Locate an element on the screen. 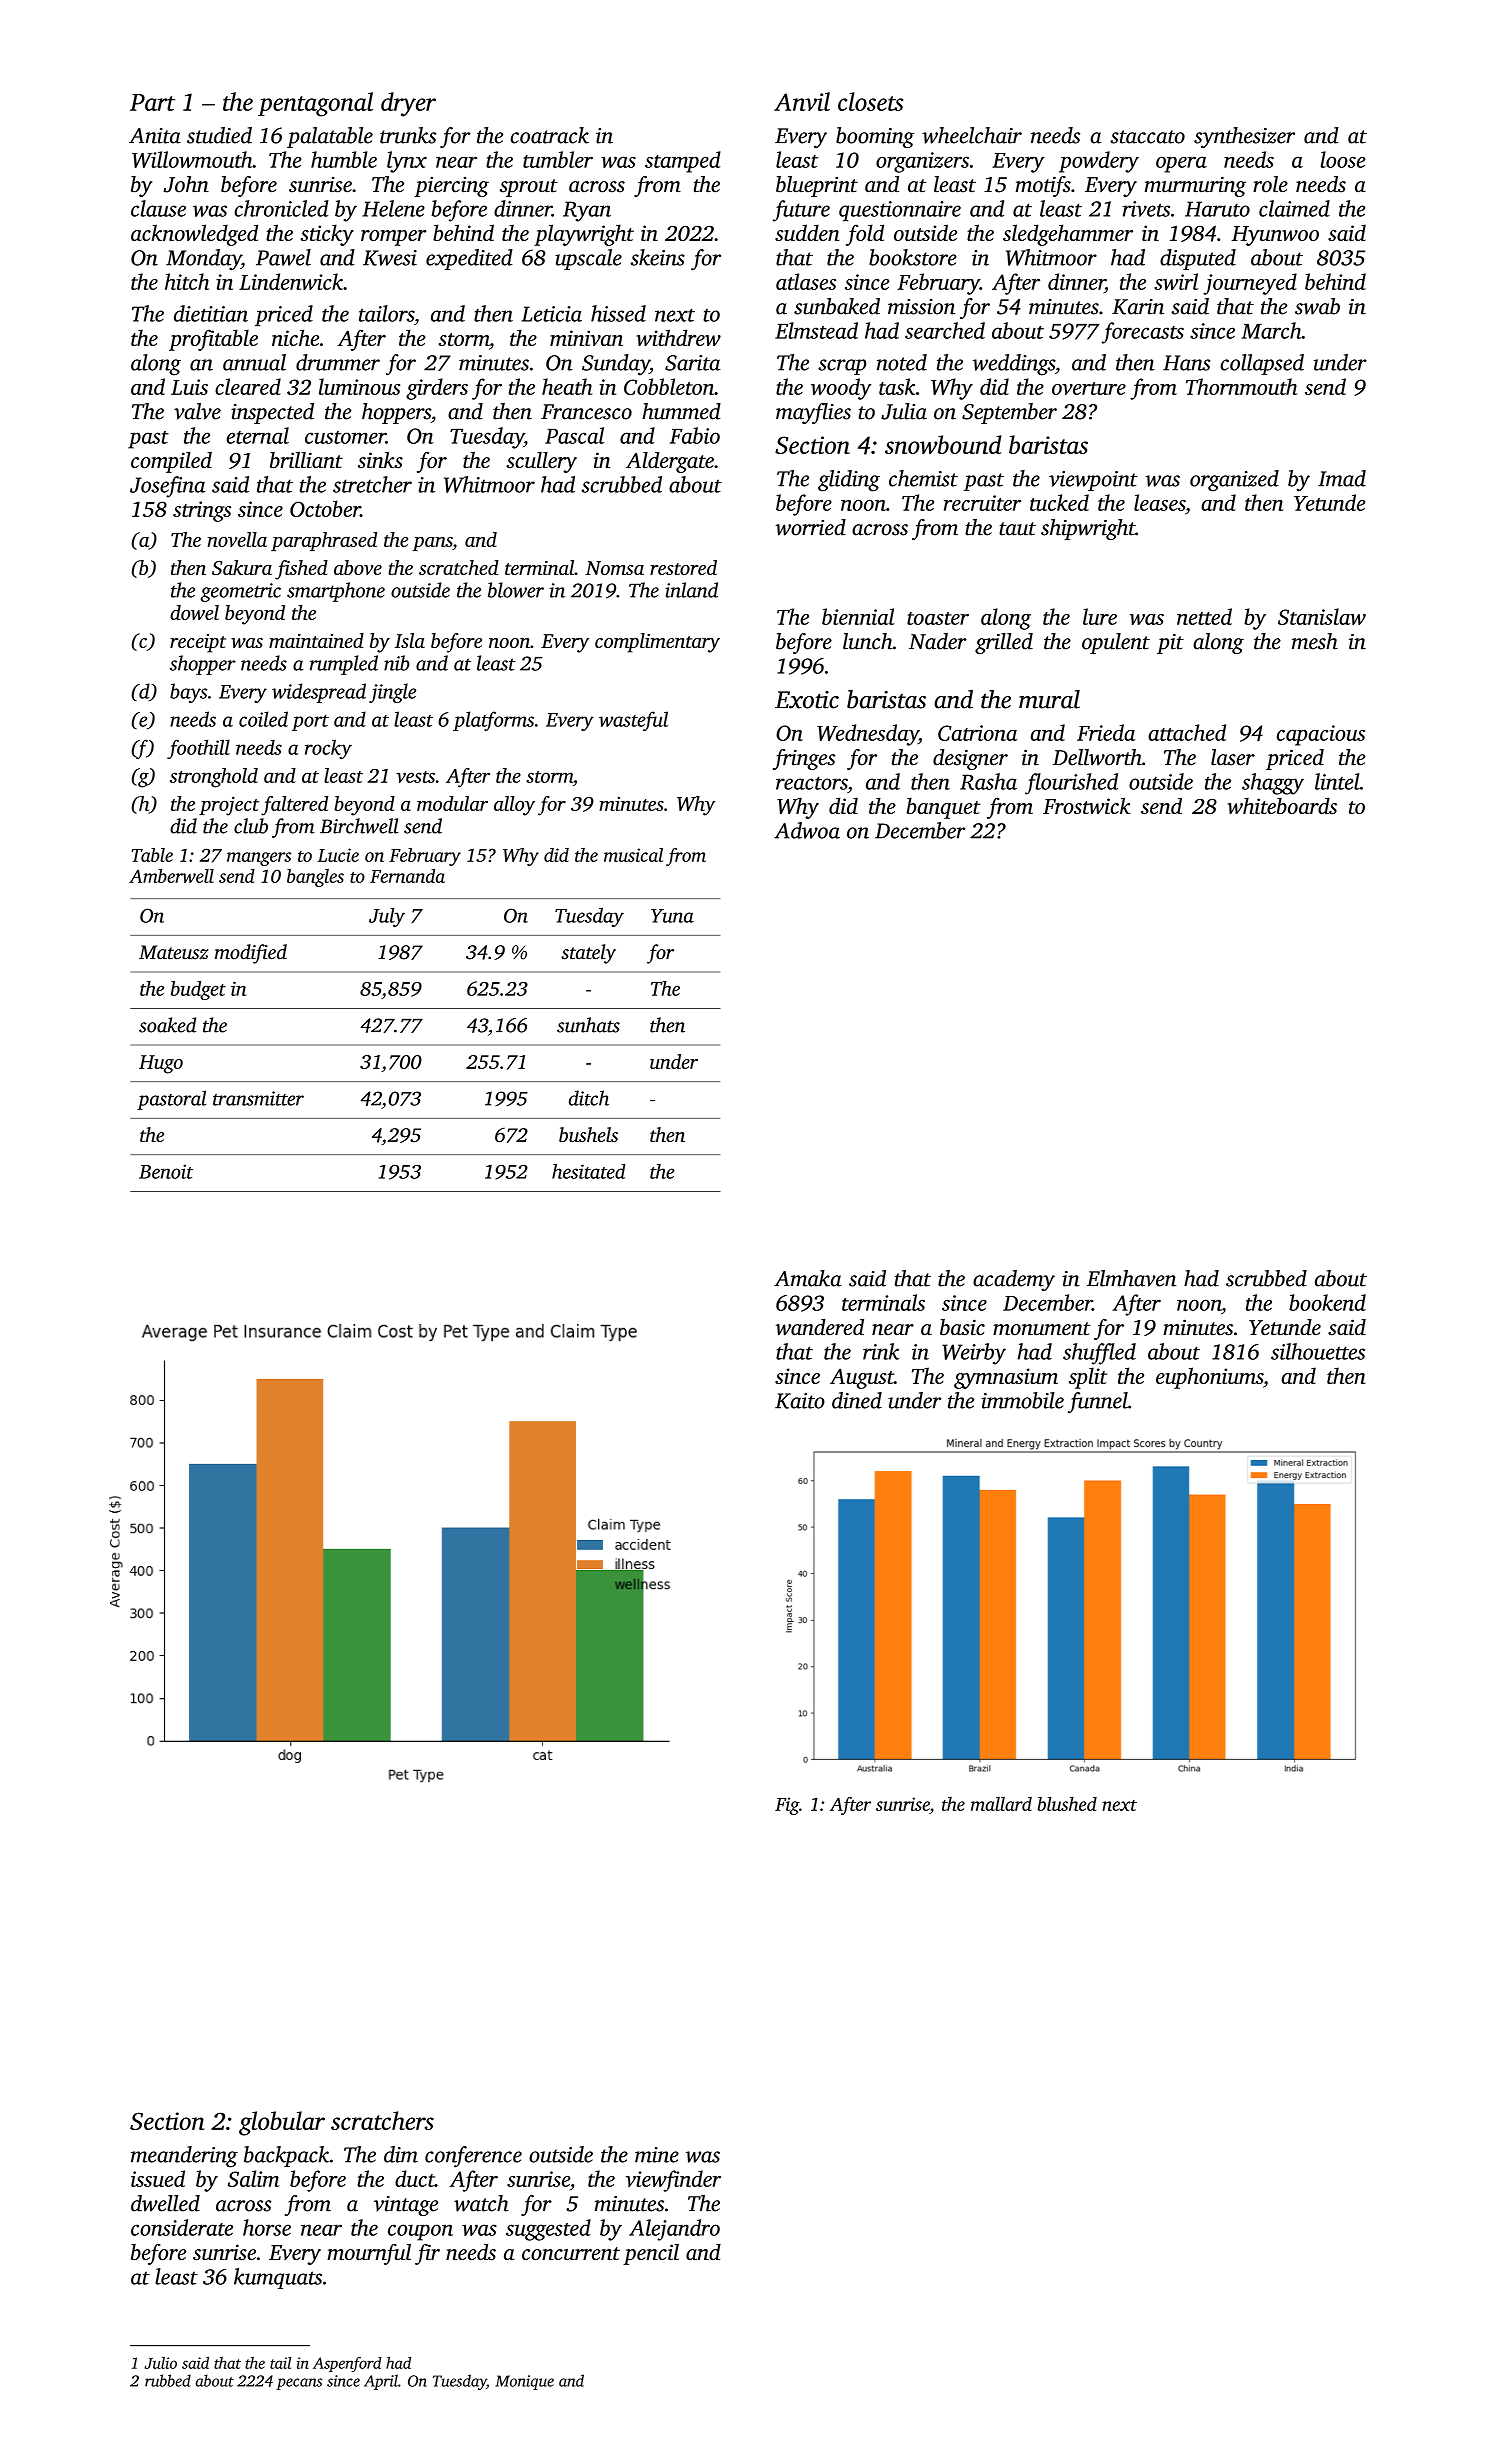  dryer is located at coordinates (408, 104).
